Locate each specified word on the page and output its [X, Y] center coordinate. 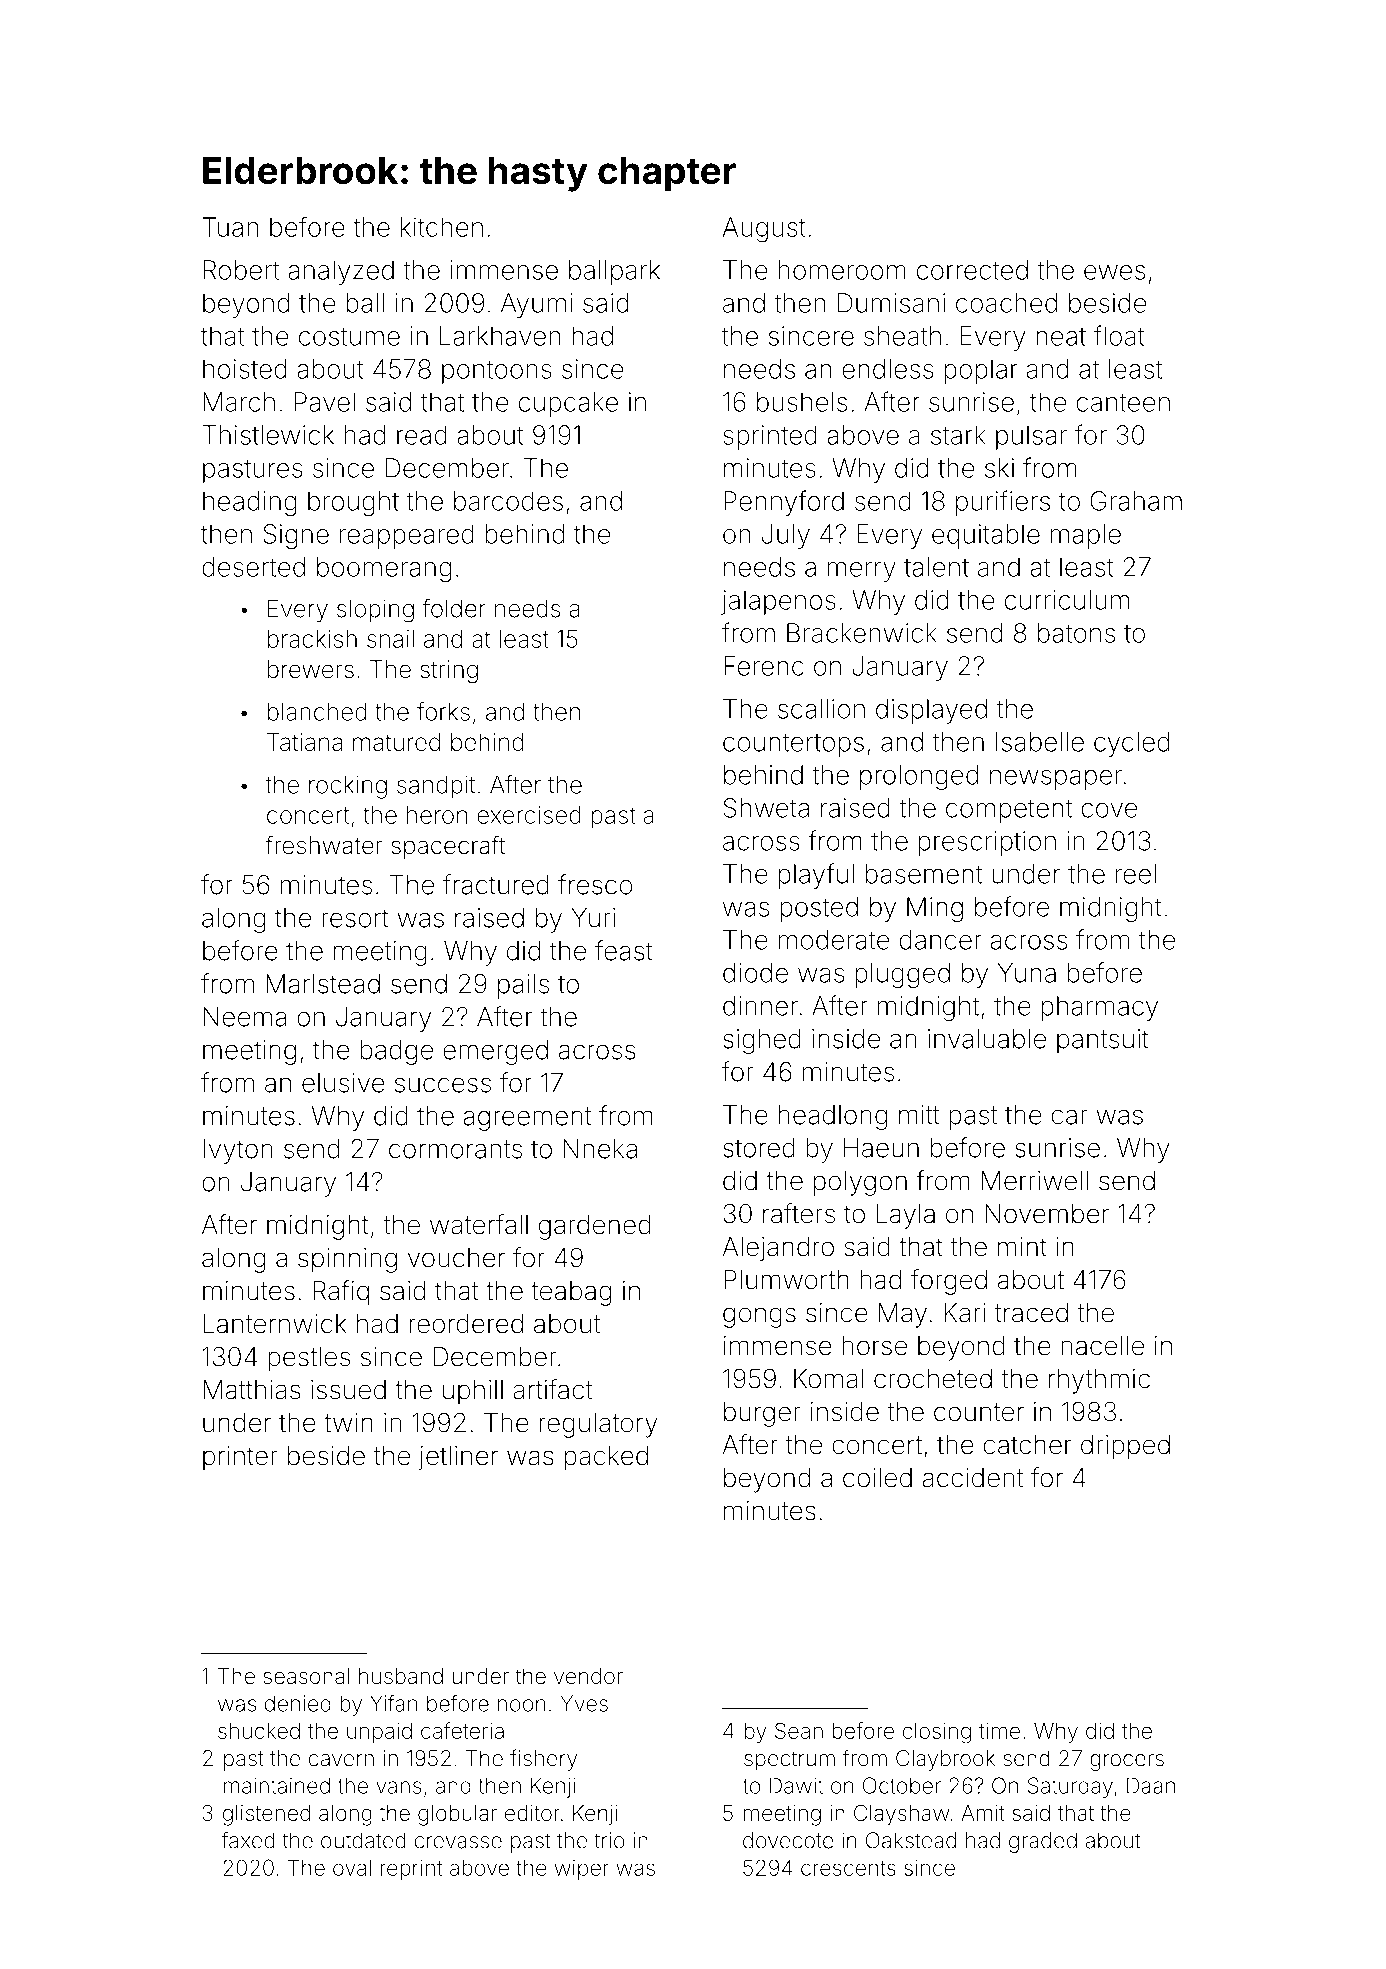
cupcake [568, 404]
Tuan [230, 227]
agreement [527, 1119]
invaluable [987, 1039]
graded [1043, 1842]
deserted [253, 567]
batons [1076, 633]
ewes [1114, 272]
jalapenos [778, 602]
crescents [848, 1868]
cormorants [455, 1149]
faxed [248, 1840]
